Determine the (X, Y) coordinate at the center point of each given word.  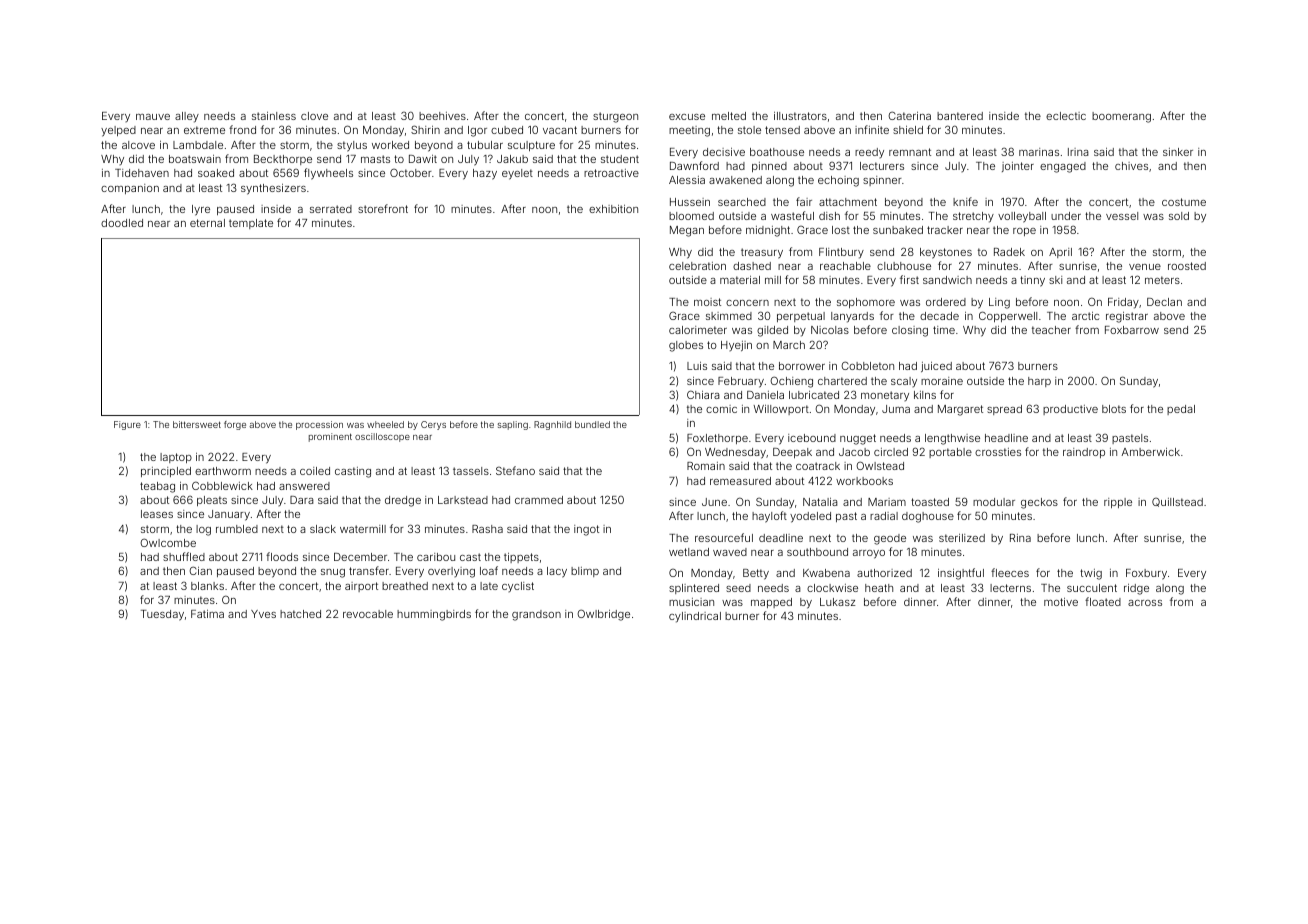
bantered (960, 116)
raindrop (1084, 453)
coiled (315, 471)
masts (375, 159)
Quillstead (1177, 502)
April (1060, 253)
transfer (369, 570)
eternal (207, 223)
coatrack (818, 466)
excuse (687, 117)
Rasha (487, 529)
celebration (697, 266)
